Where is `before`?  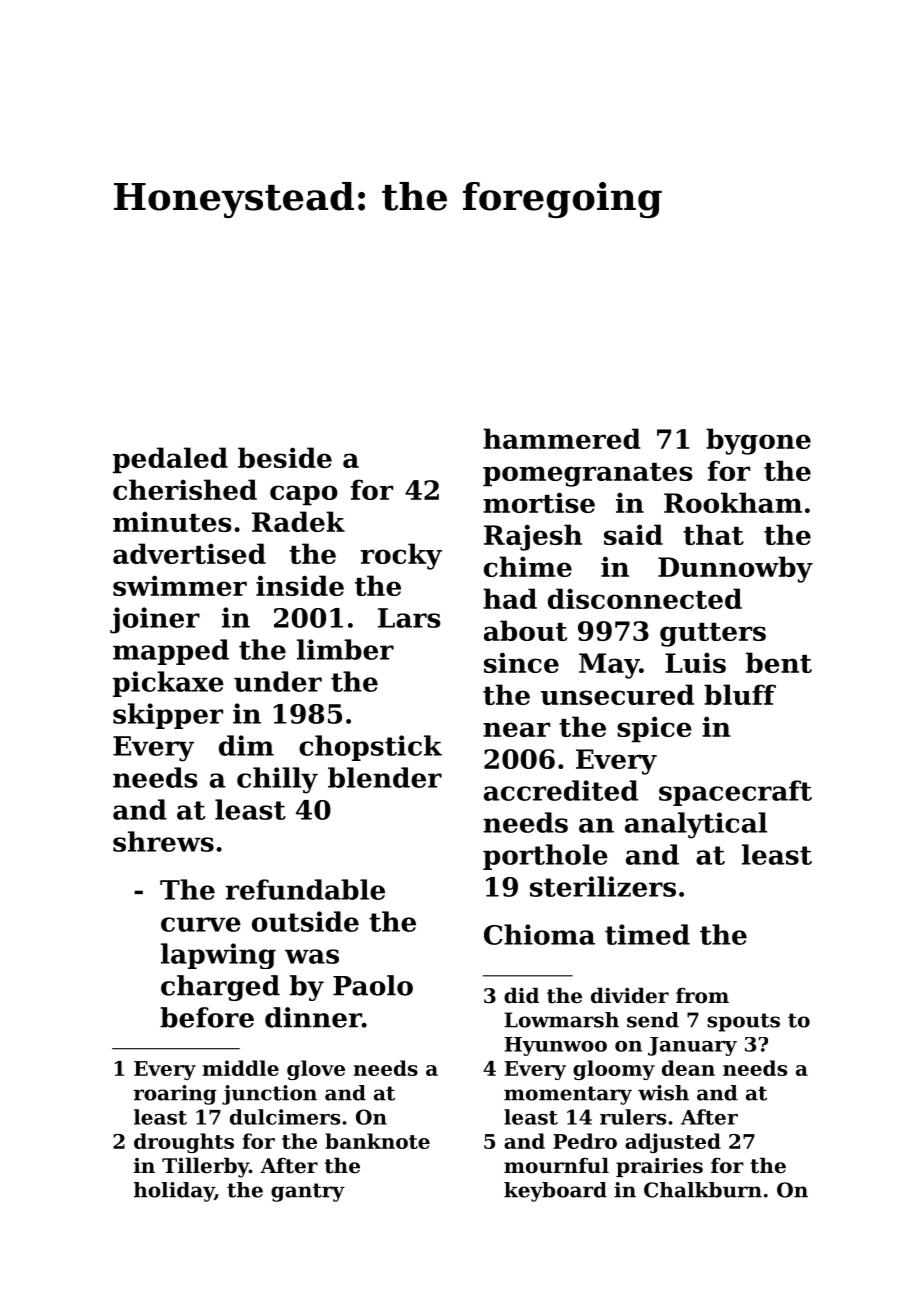 before is located at coordinates (207, 1017).
